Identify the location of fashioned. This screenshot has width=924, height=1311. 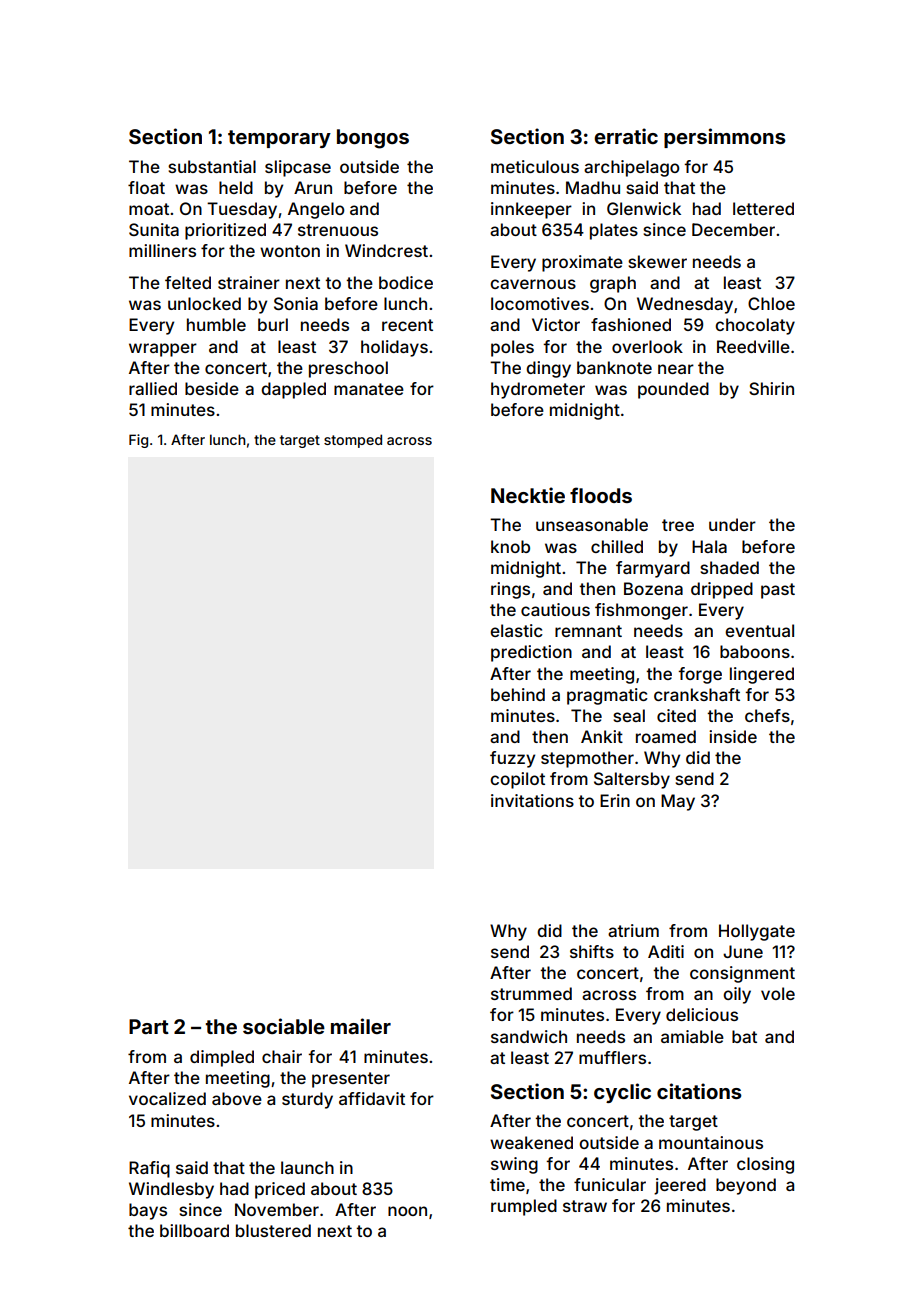
(631, 324).
